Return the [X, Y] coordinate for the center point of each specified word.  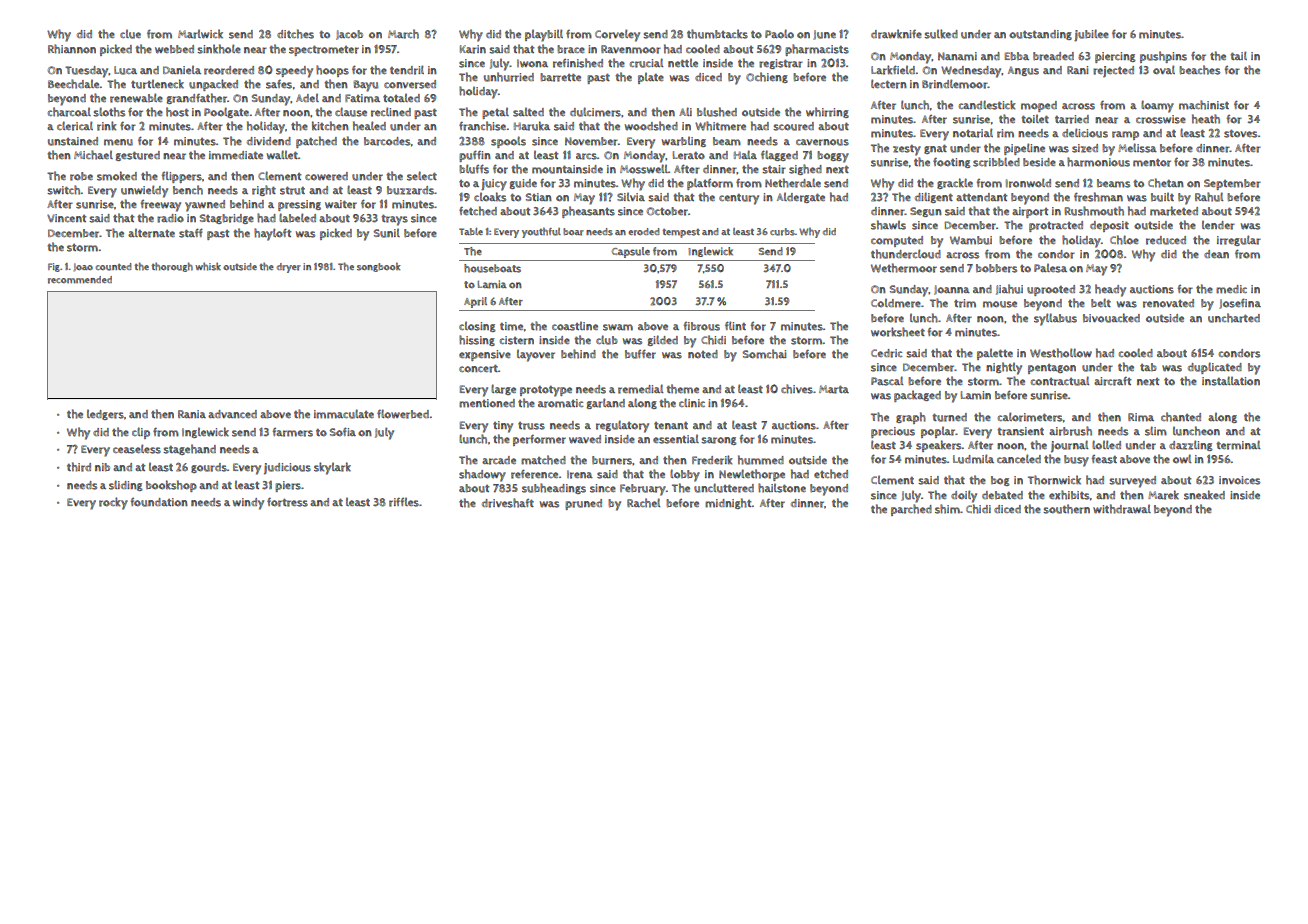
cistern [517, 340]
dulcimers [595, 112]
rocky [113, 503]
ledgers [105, 414]
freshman [1098, 197]
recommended [80, 280]
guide [523, 184]
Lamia [492, 284]
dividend [269, 141]
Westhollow [1061, 353]
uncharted [1234, 318]
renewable [136, 98]
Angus [1023, 71]
